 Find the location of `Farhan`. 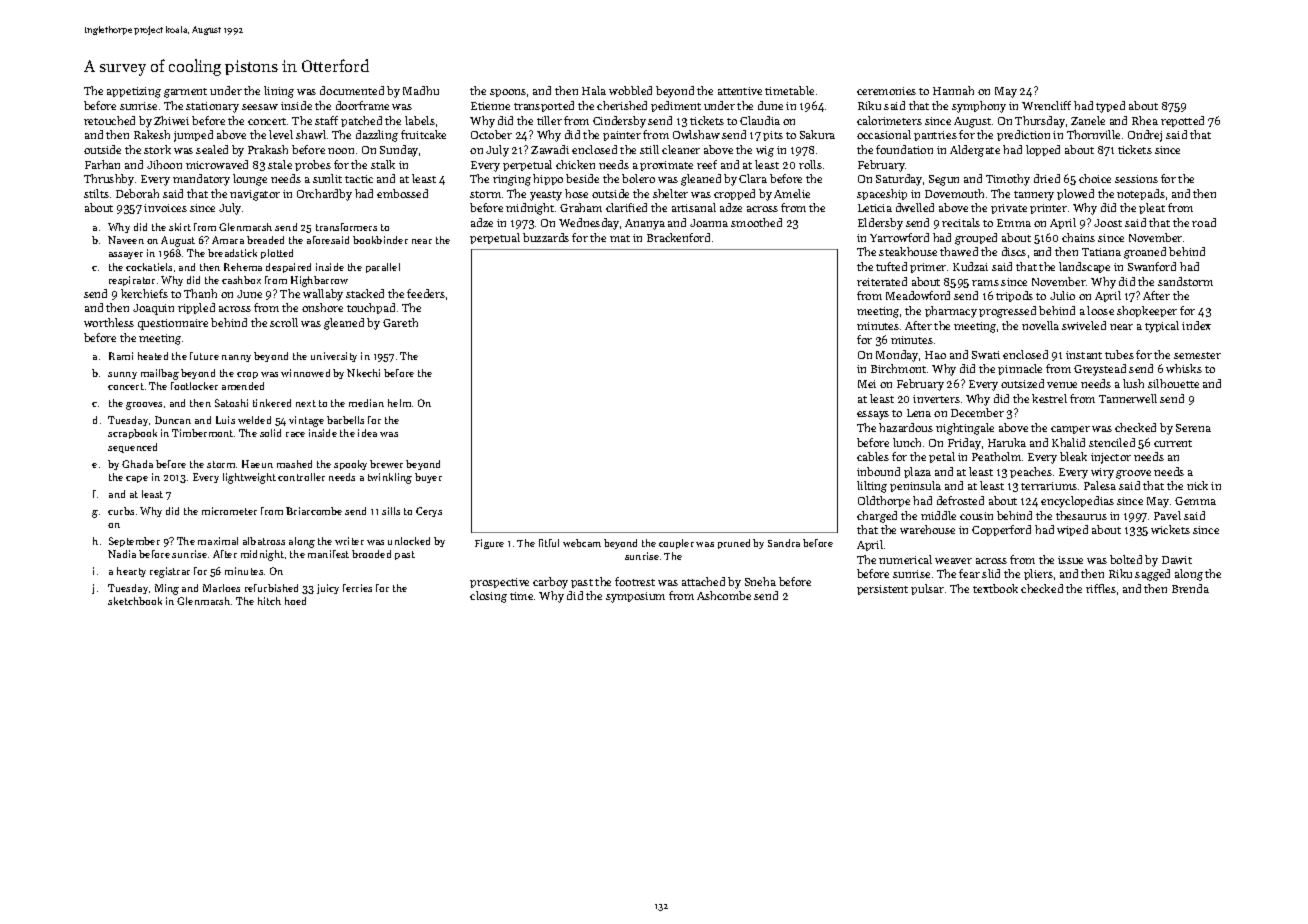

Farhan is located at coordinates (102, 164).
